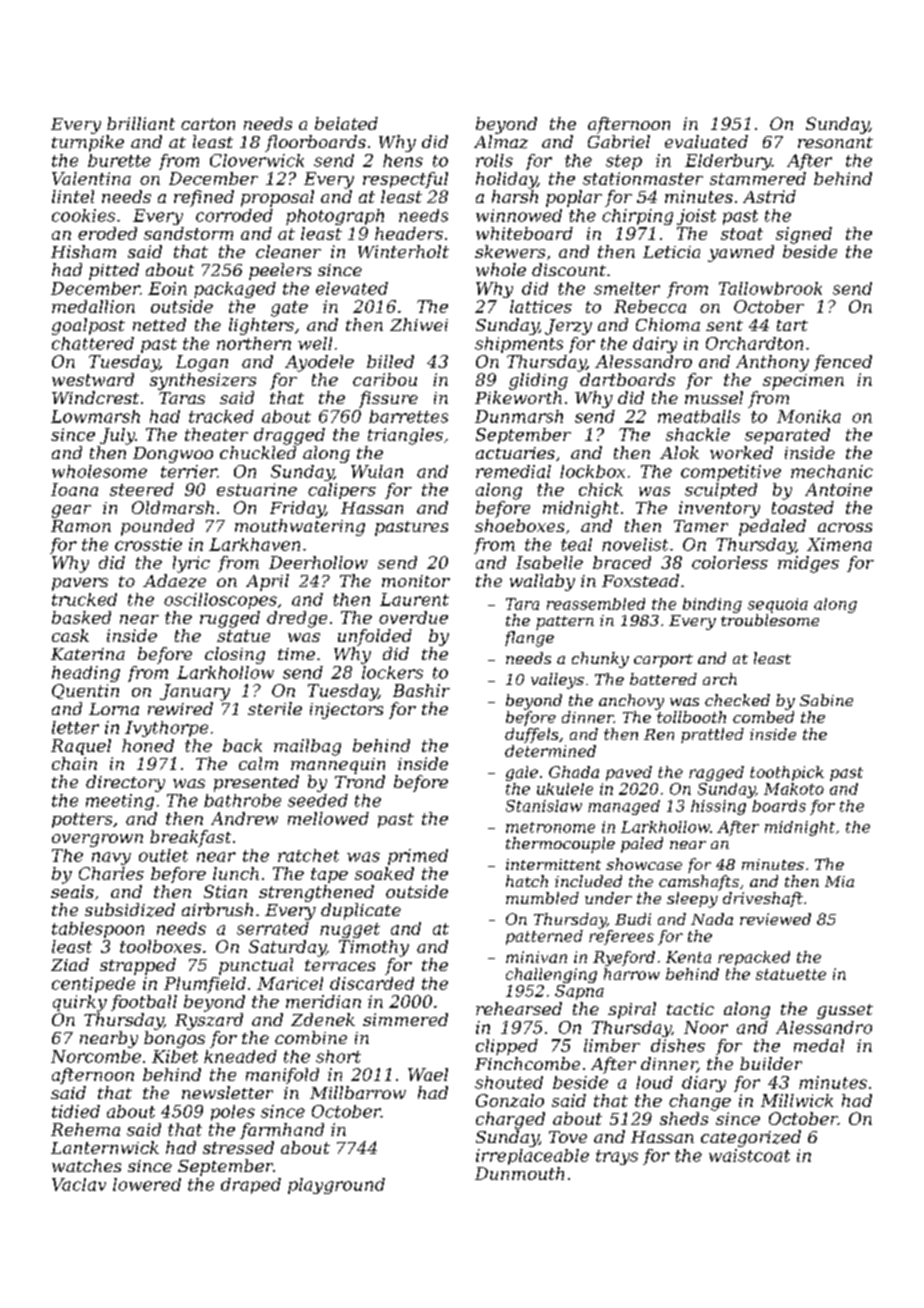 This screenshot has height=1308, width=924. What do you see at coordinates (105, 1147) in the screenshot?
I see `Lanternwick` at bounding box center [105, 1147].
